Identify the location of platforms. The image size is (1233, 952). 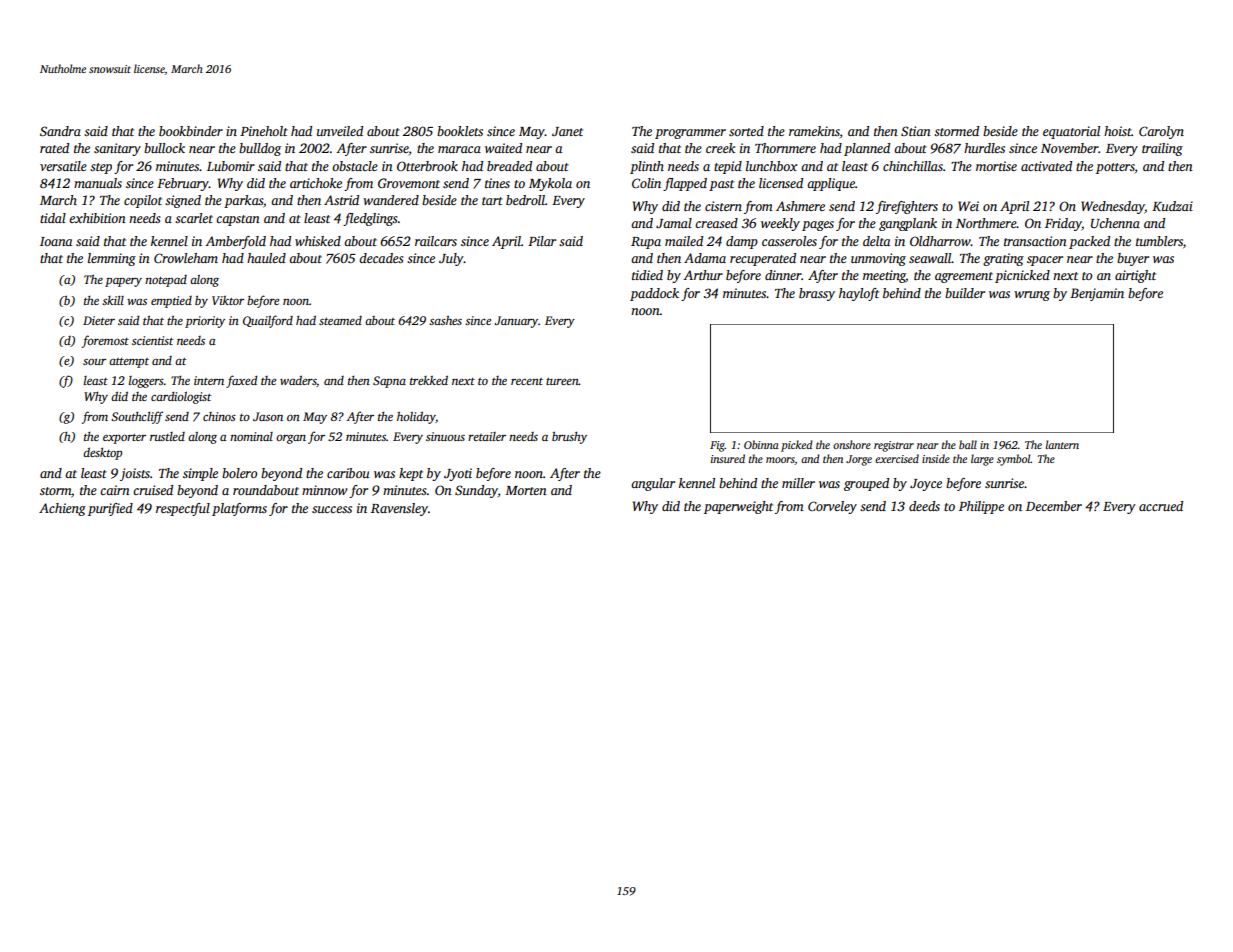
(239, 509).
